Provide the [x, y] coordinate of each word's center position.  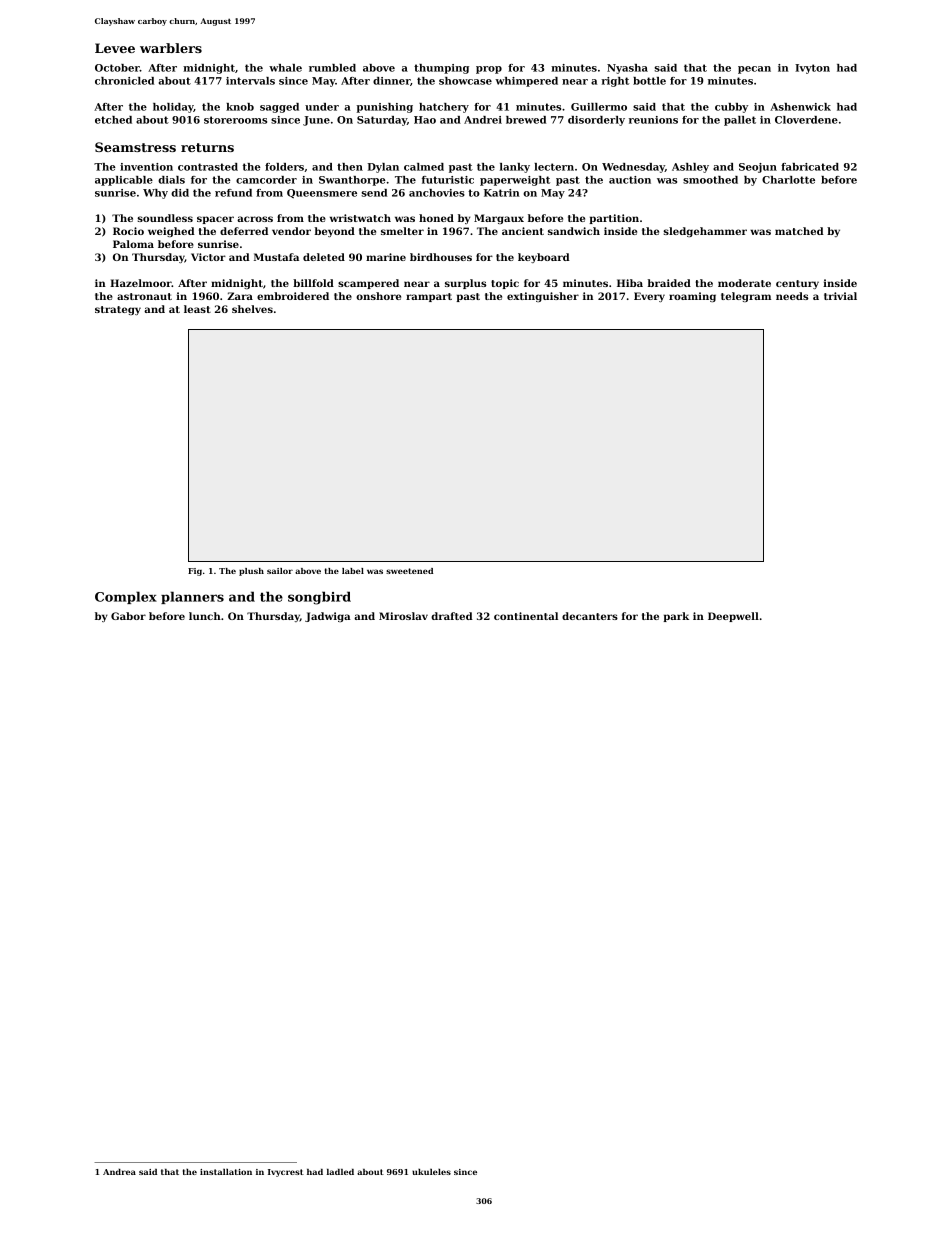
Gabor [128, 616]
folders [284, 167]
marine [386, 257]
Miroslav [403, 616]
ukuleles [431, 1172]
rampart [429, 297]
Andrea [119, 1172]
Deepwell [733, 617]
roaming [692, 297]
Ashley [690, 168]
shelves [252, 309]
